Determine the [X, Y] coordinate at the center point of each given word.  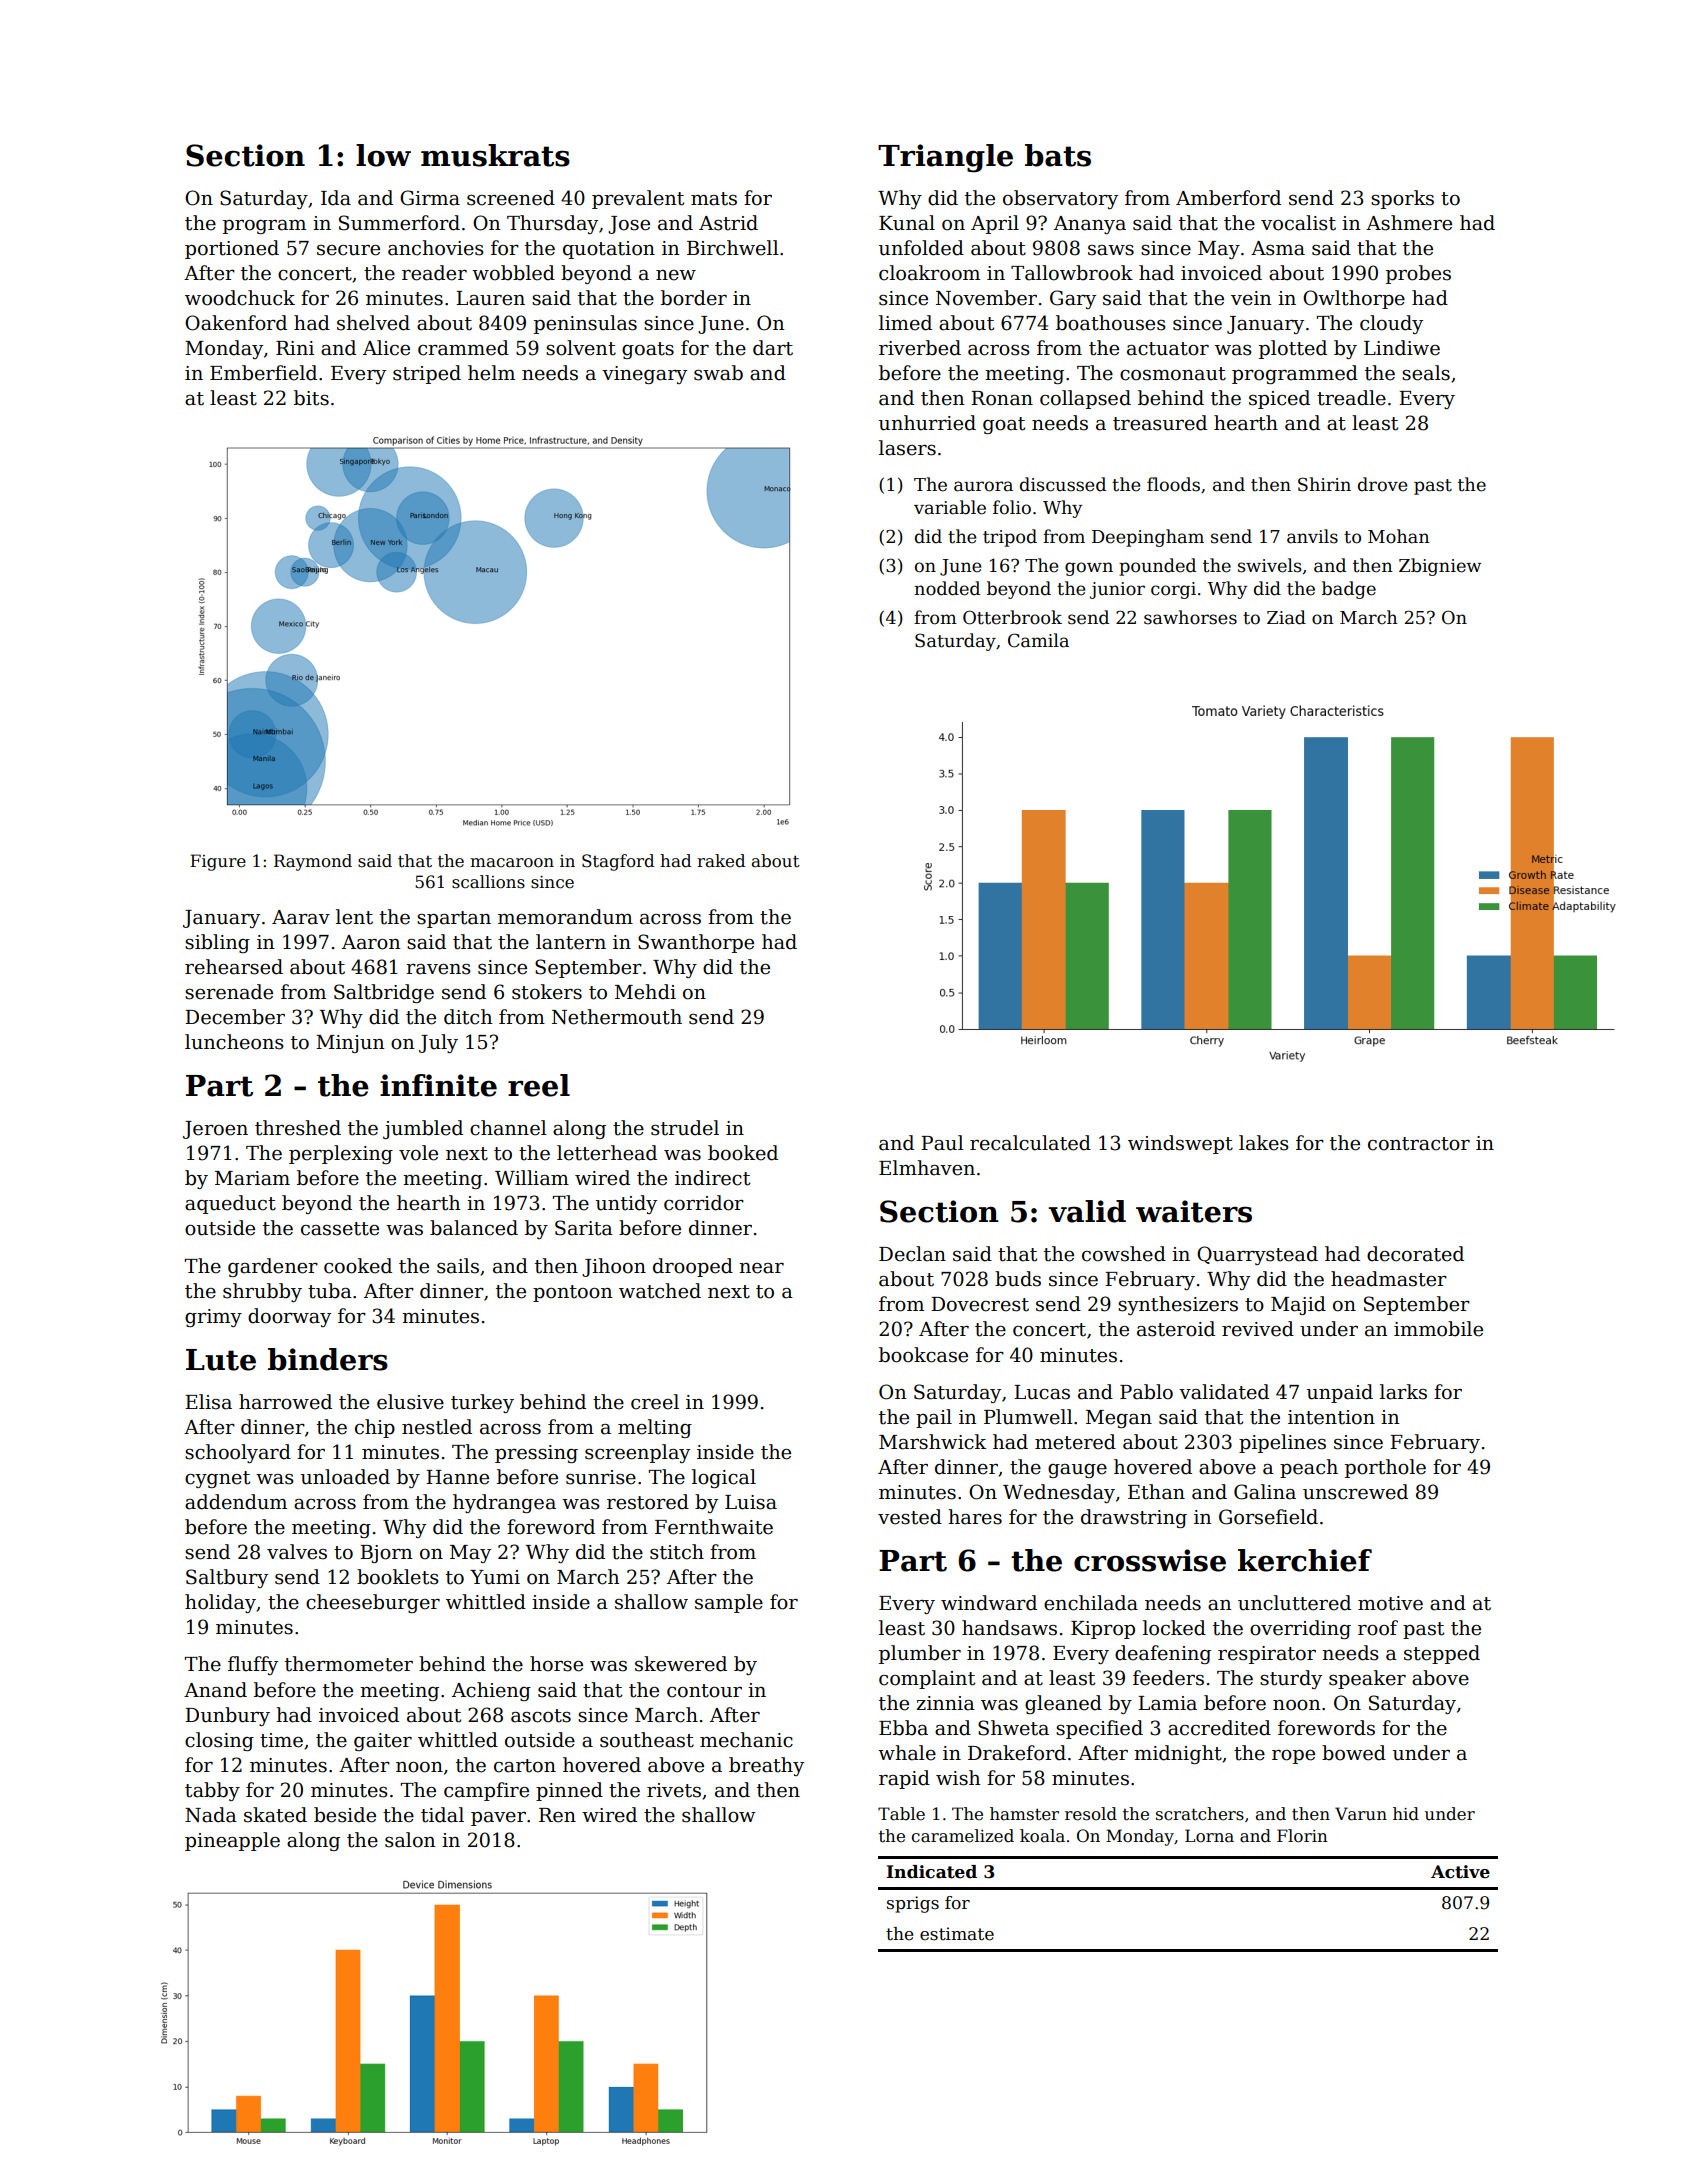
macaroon [512, 863]
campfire [486, 1791]
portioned [232, 249]
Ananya [1090, 225]
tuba [330, 1291]
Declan [912, 1254]
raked [721, 861]
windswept [1180, 1144]
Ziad [1286, 617]
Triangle [945, 158]
